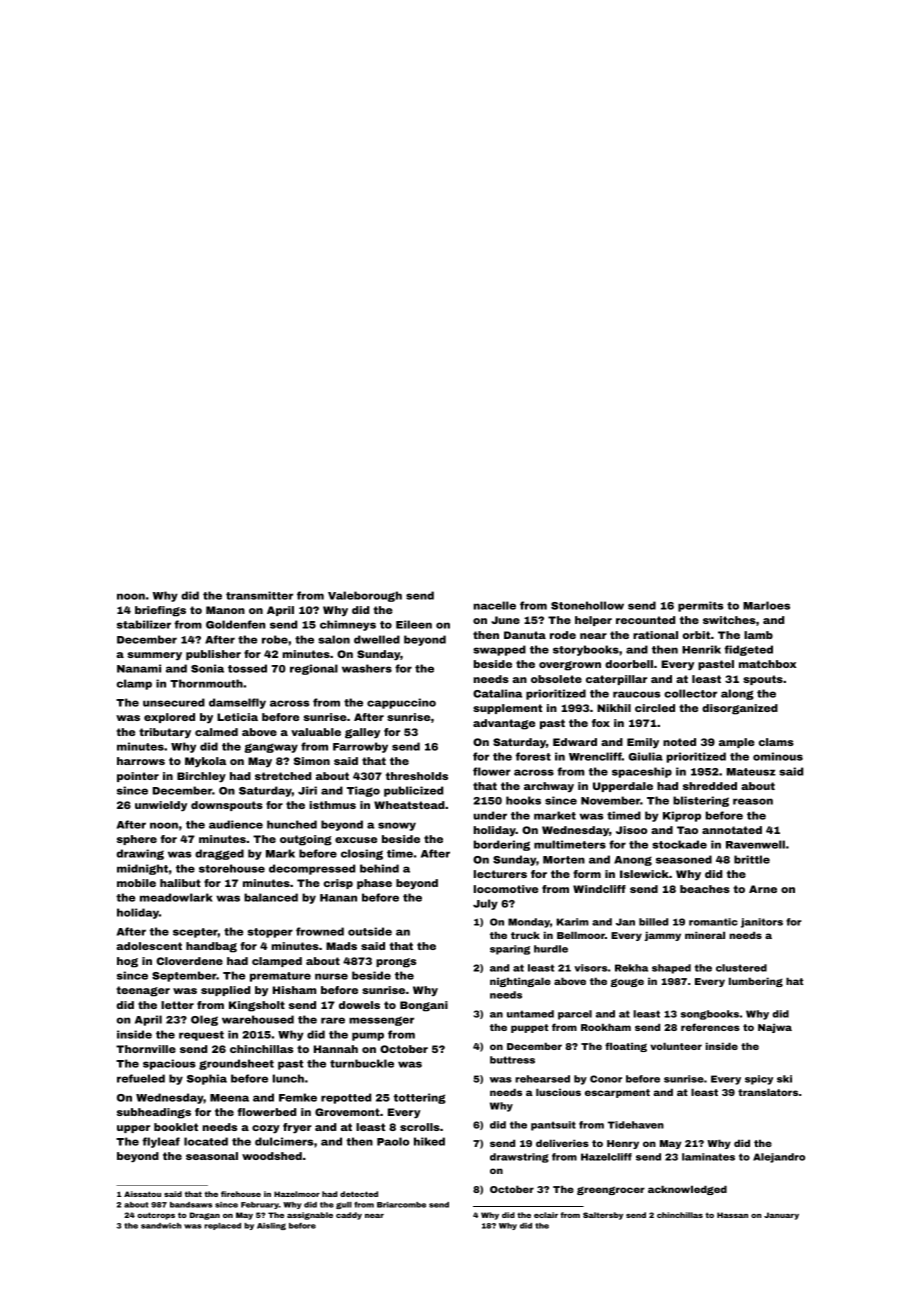 This screenshot has height=1308, width=924. Describe the element at coordinates (136, 883) in the screenshot. I see `mobile` at that location.
